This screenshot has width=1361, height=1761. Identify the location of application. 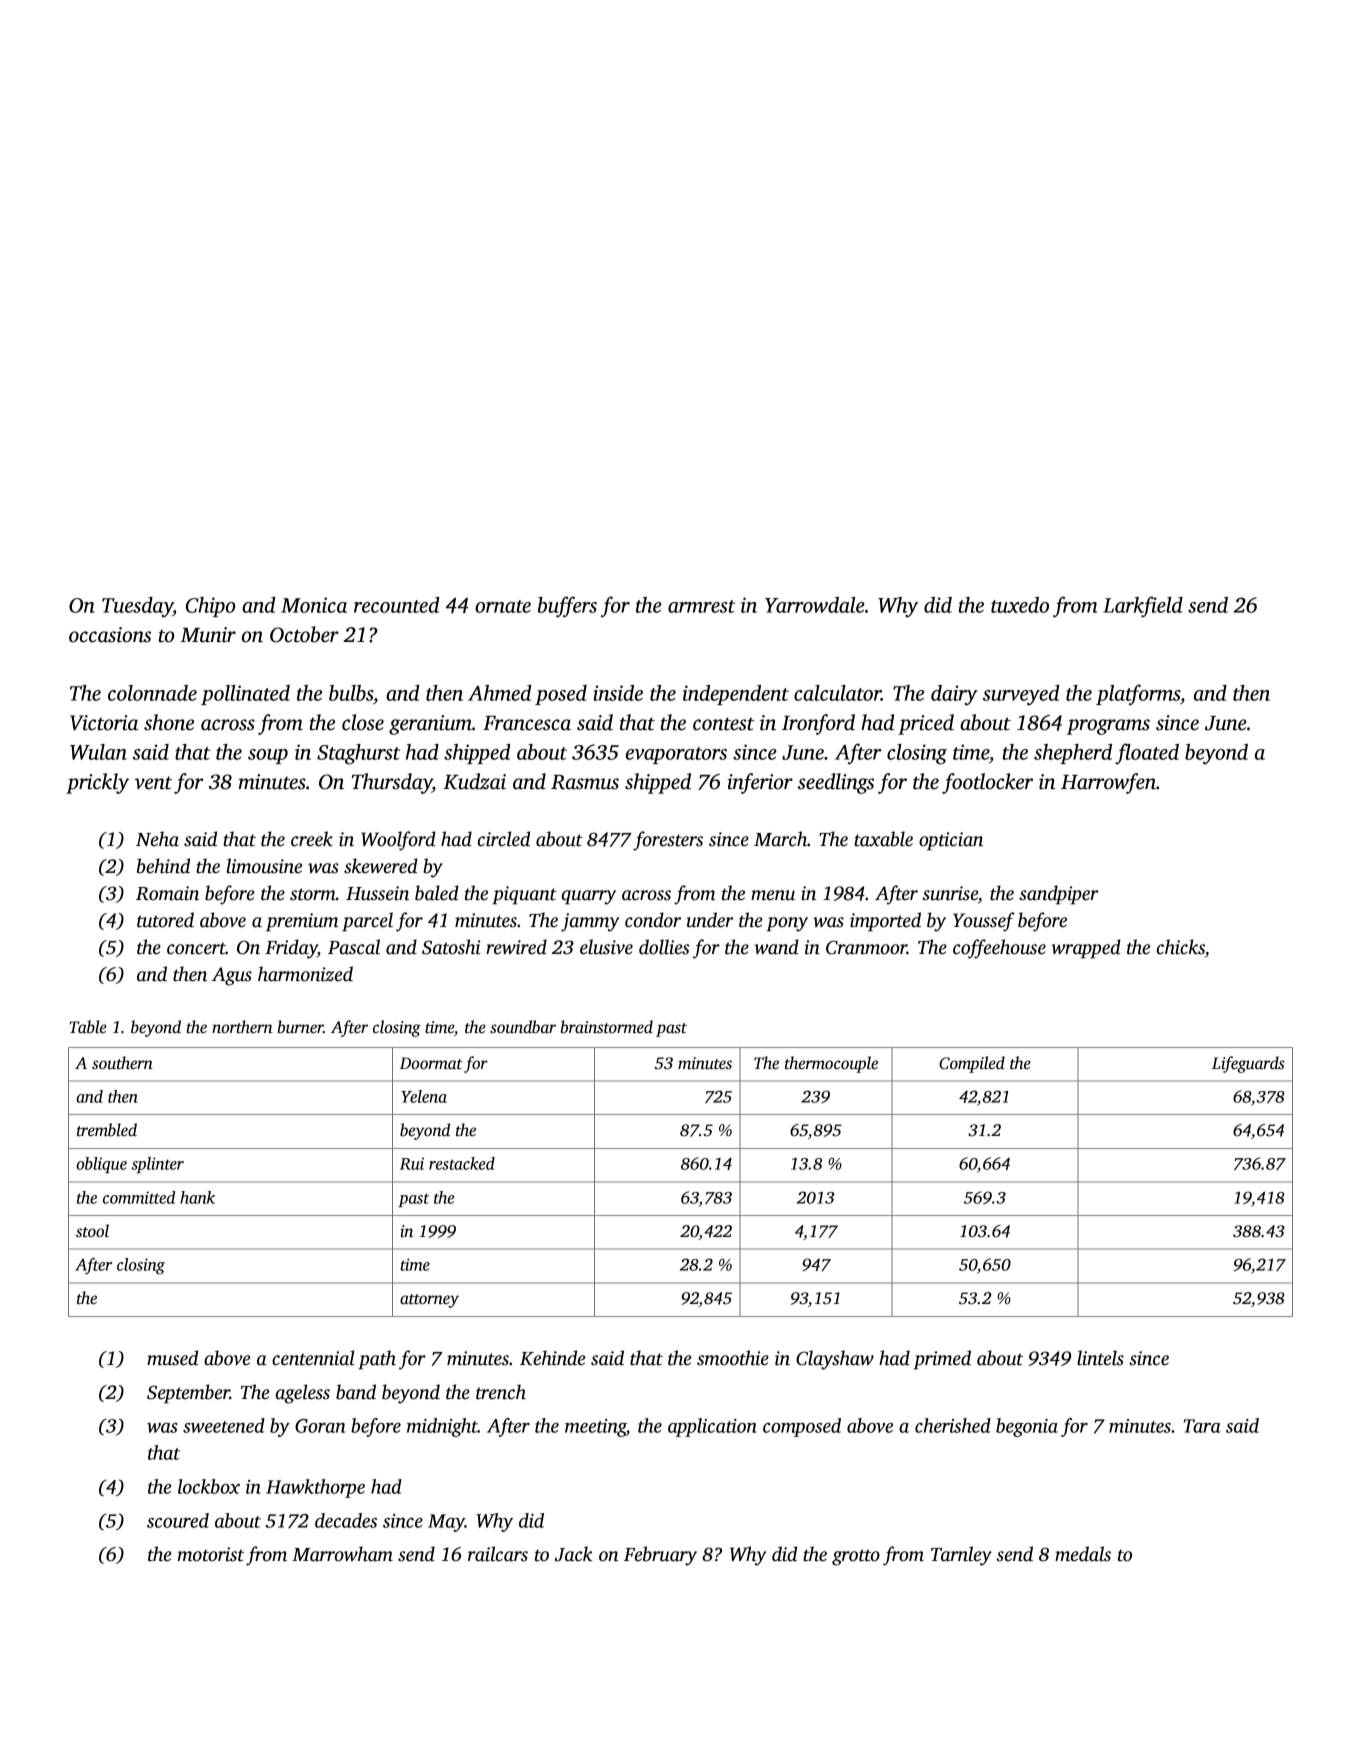
(712, 1427).
